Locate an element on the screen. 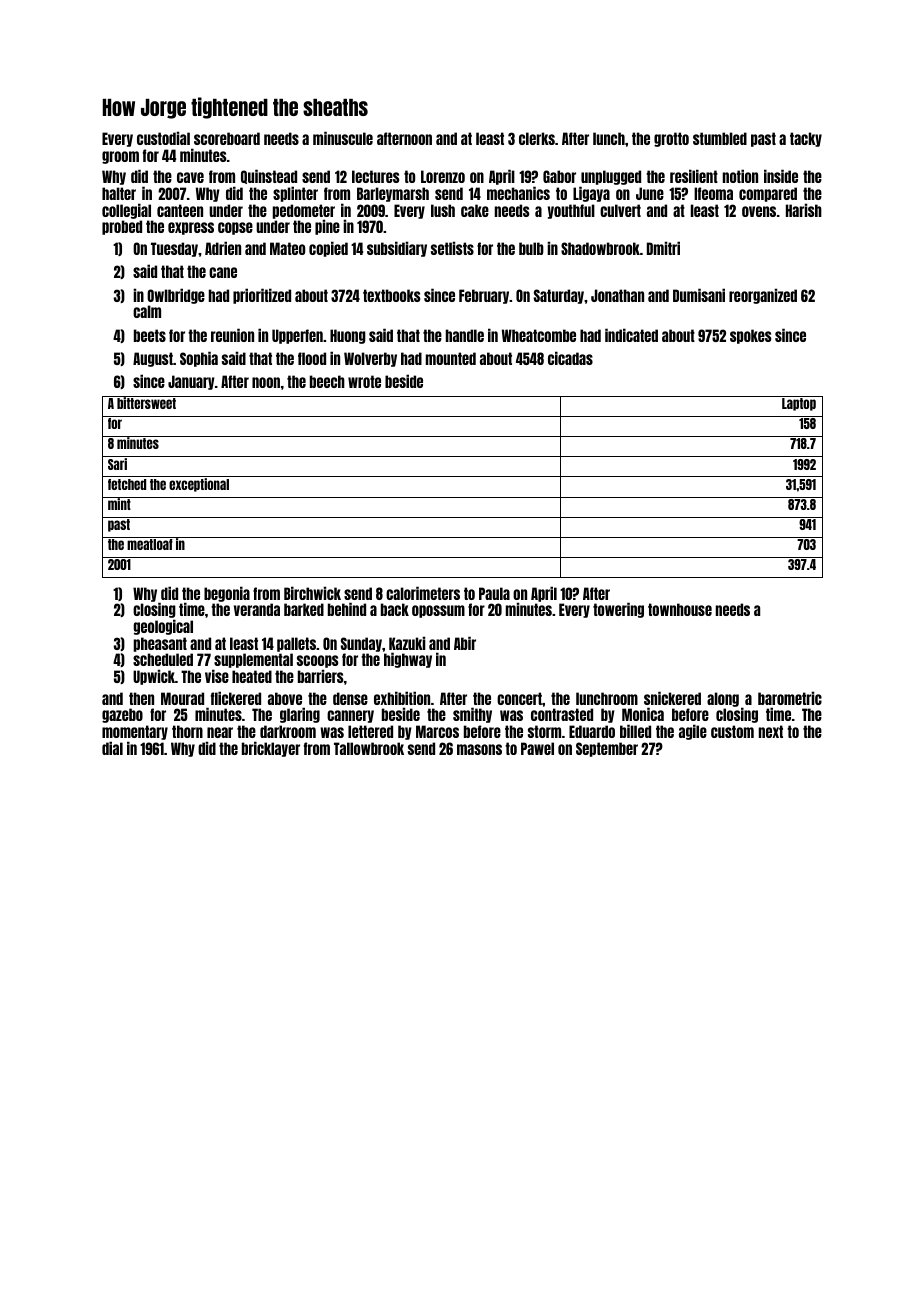 This screenshot has height=1308, width=924. mechanics is located at coordinates (518, 193).
